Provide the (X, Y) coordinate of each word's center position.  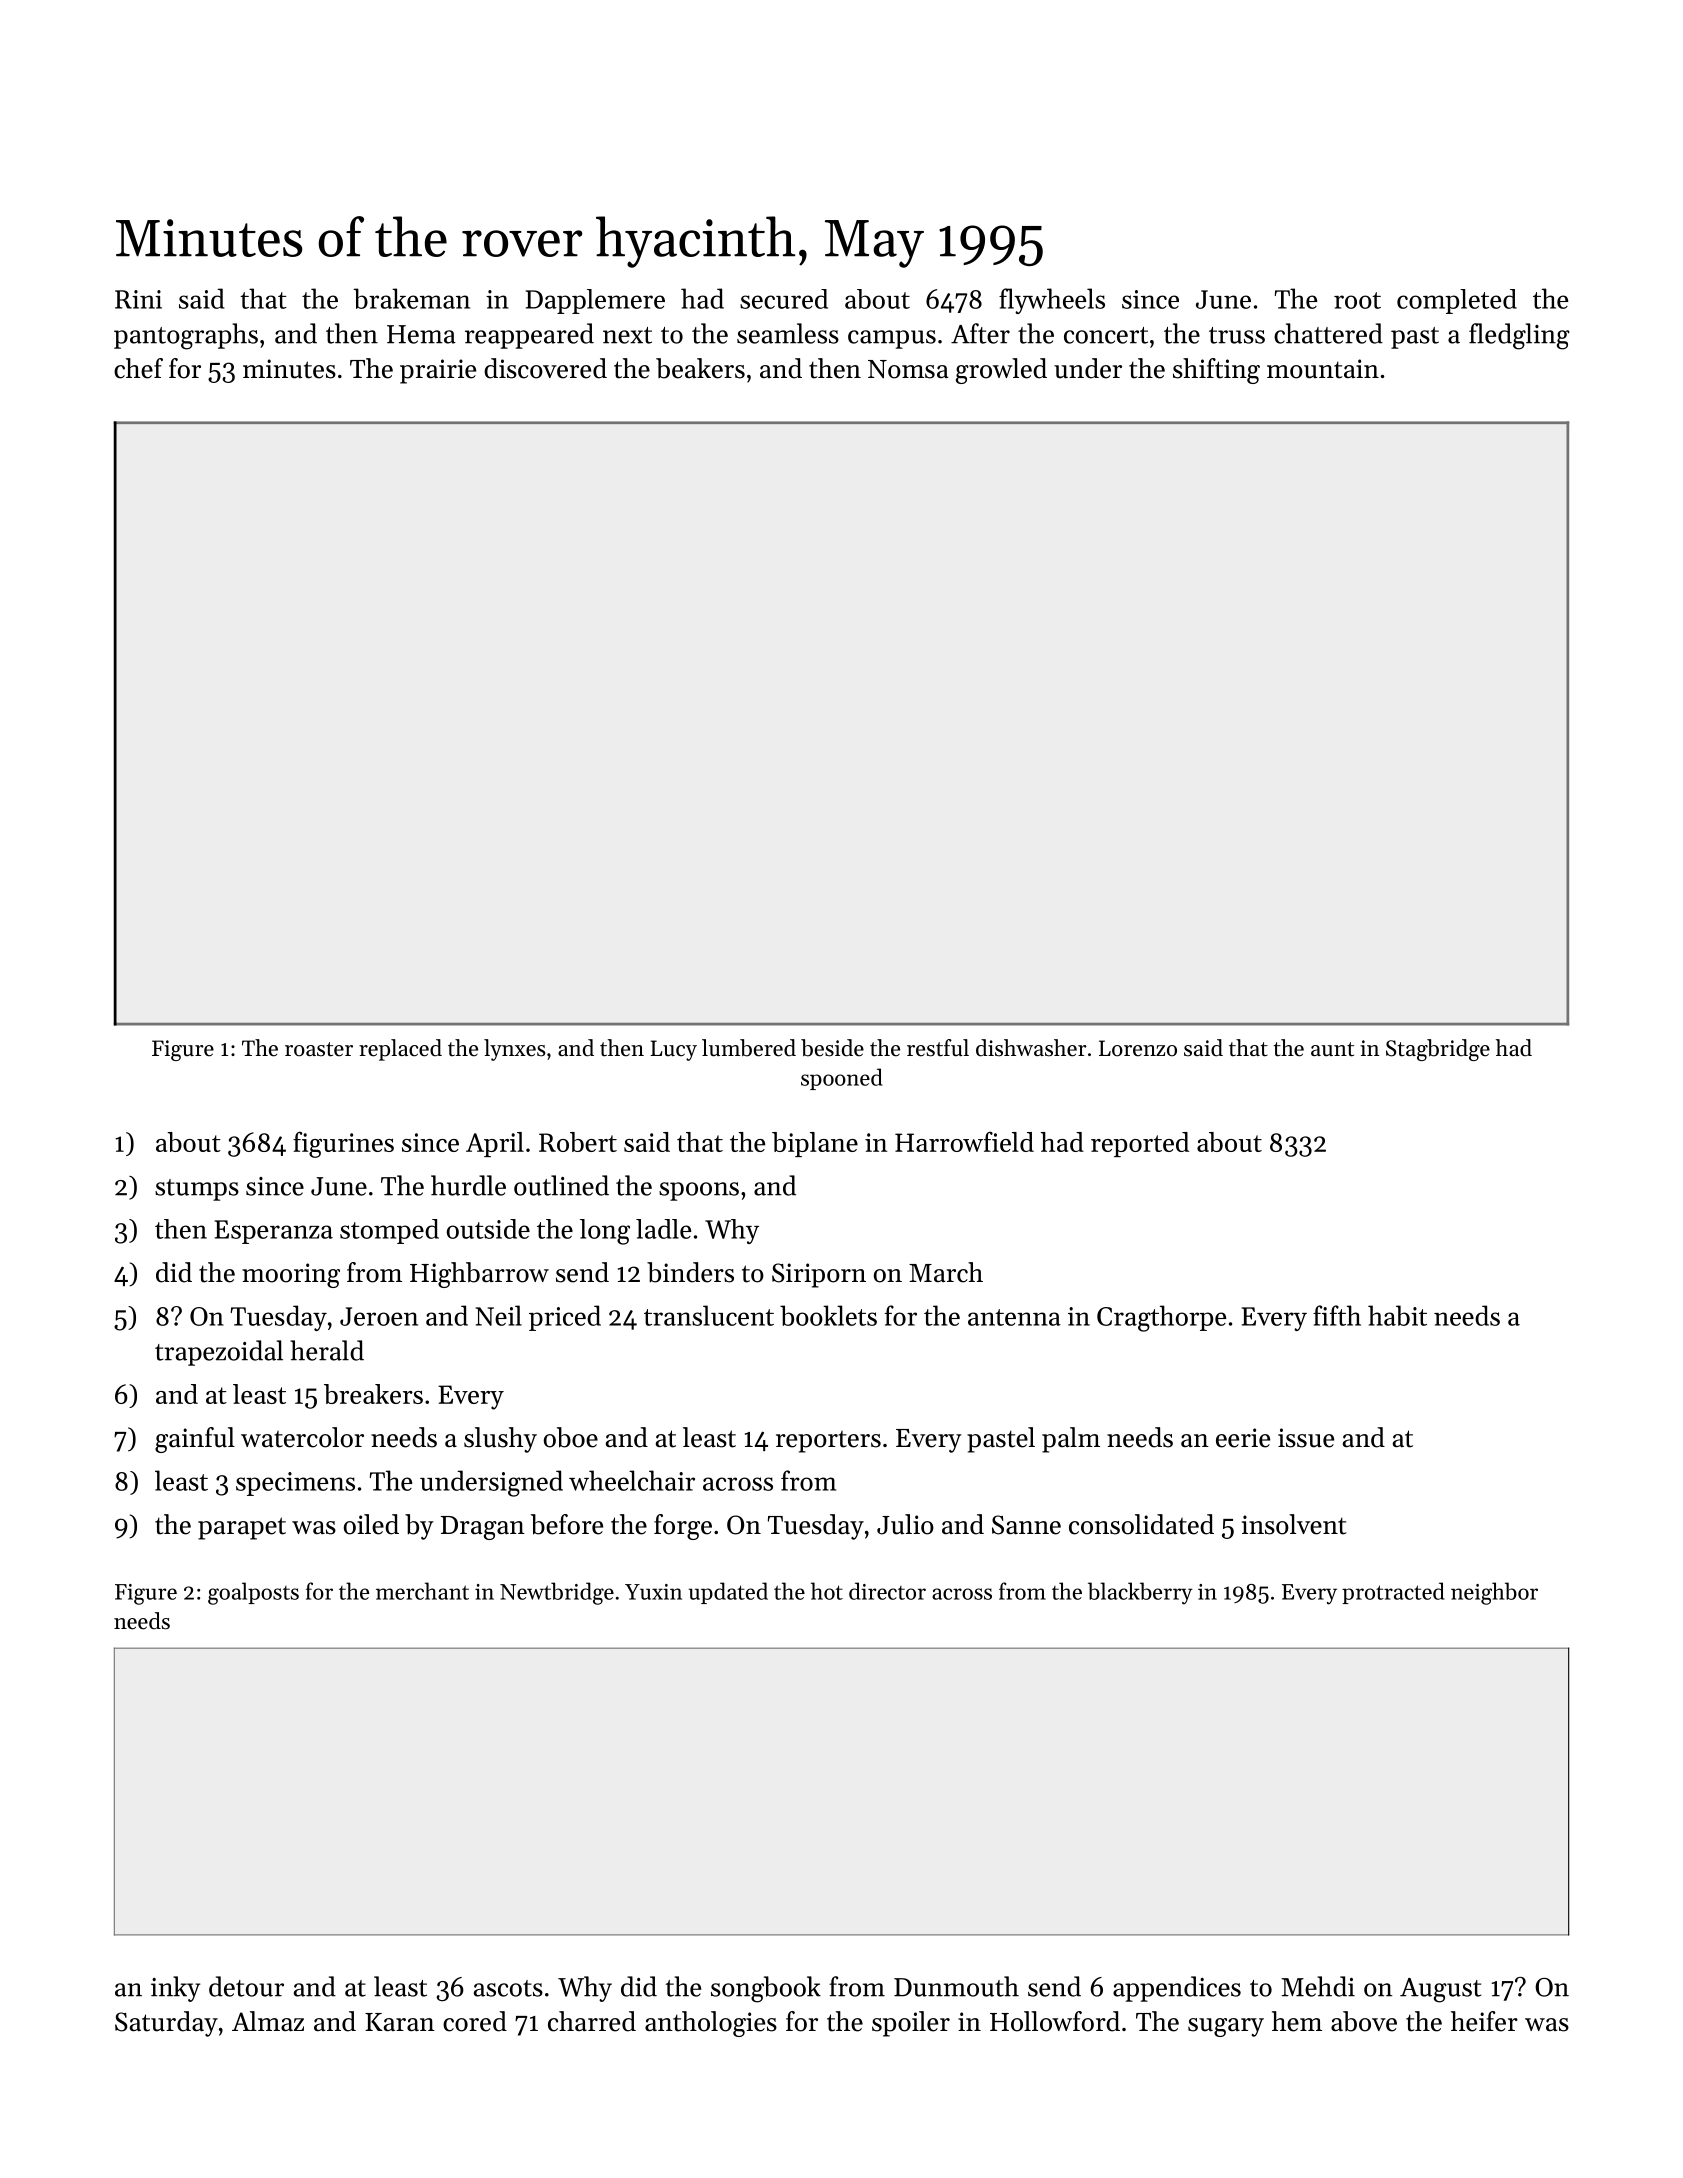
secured (784, 299)
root (1357, 300)
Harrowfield (964, 1141)
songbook (766, 1989)
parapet (242, 1528)
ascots (508, 1988)
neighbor (1494, 1593)
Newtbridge (557, 1593)
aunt (1332, 1049)
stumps (197, 1190)
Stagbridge (1438, 1050)
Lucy (674, 1050)
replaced (400, 1050)
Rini (138, 299)
